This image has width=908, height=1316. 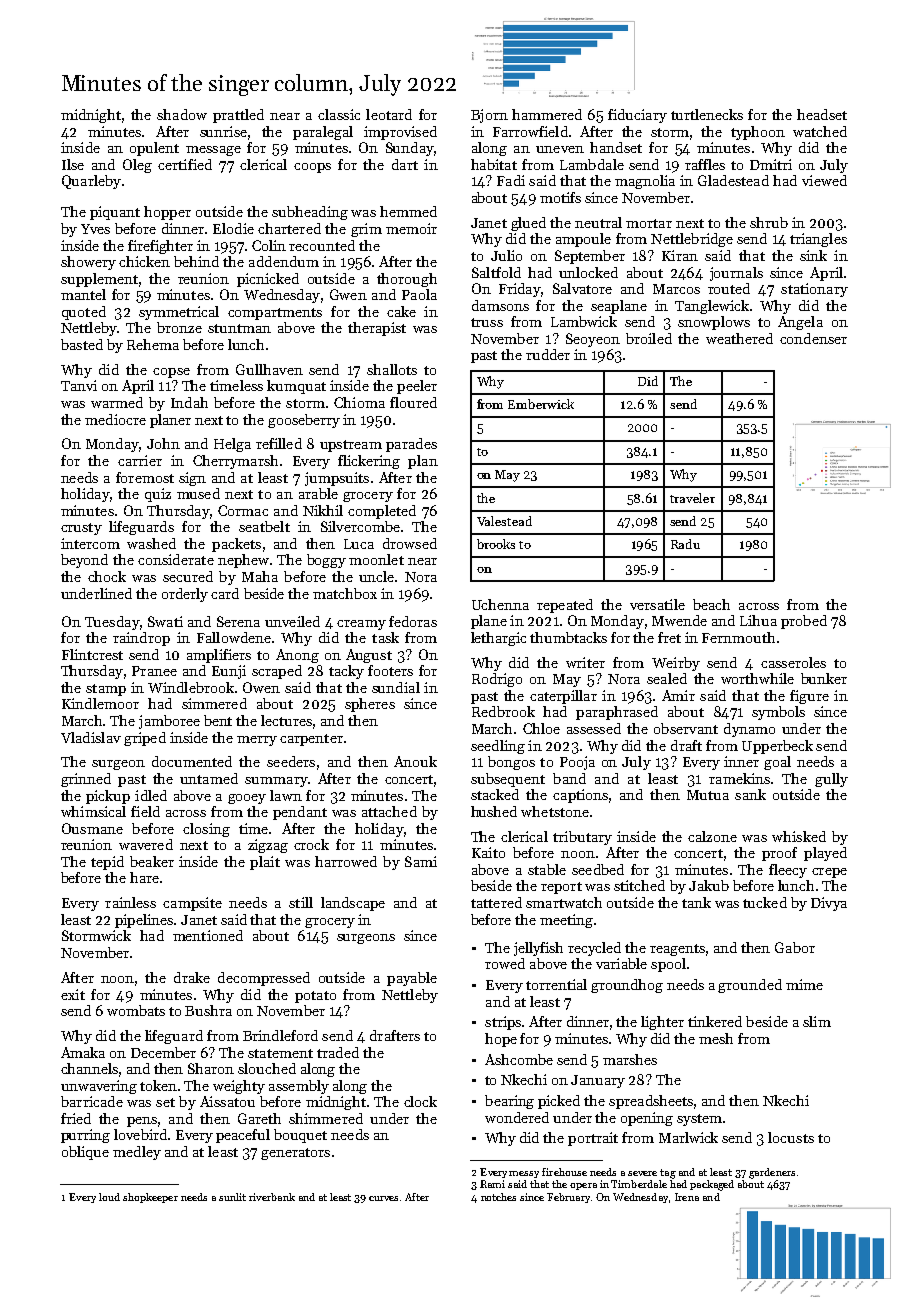 What do you see at coordinates (765, 902) in the image?
I see `tucked` at bounding box center [765, 902].
